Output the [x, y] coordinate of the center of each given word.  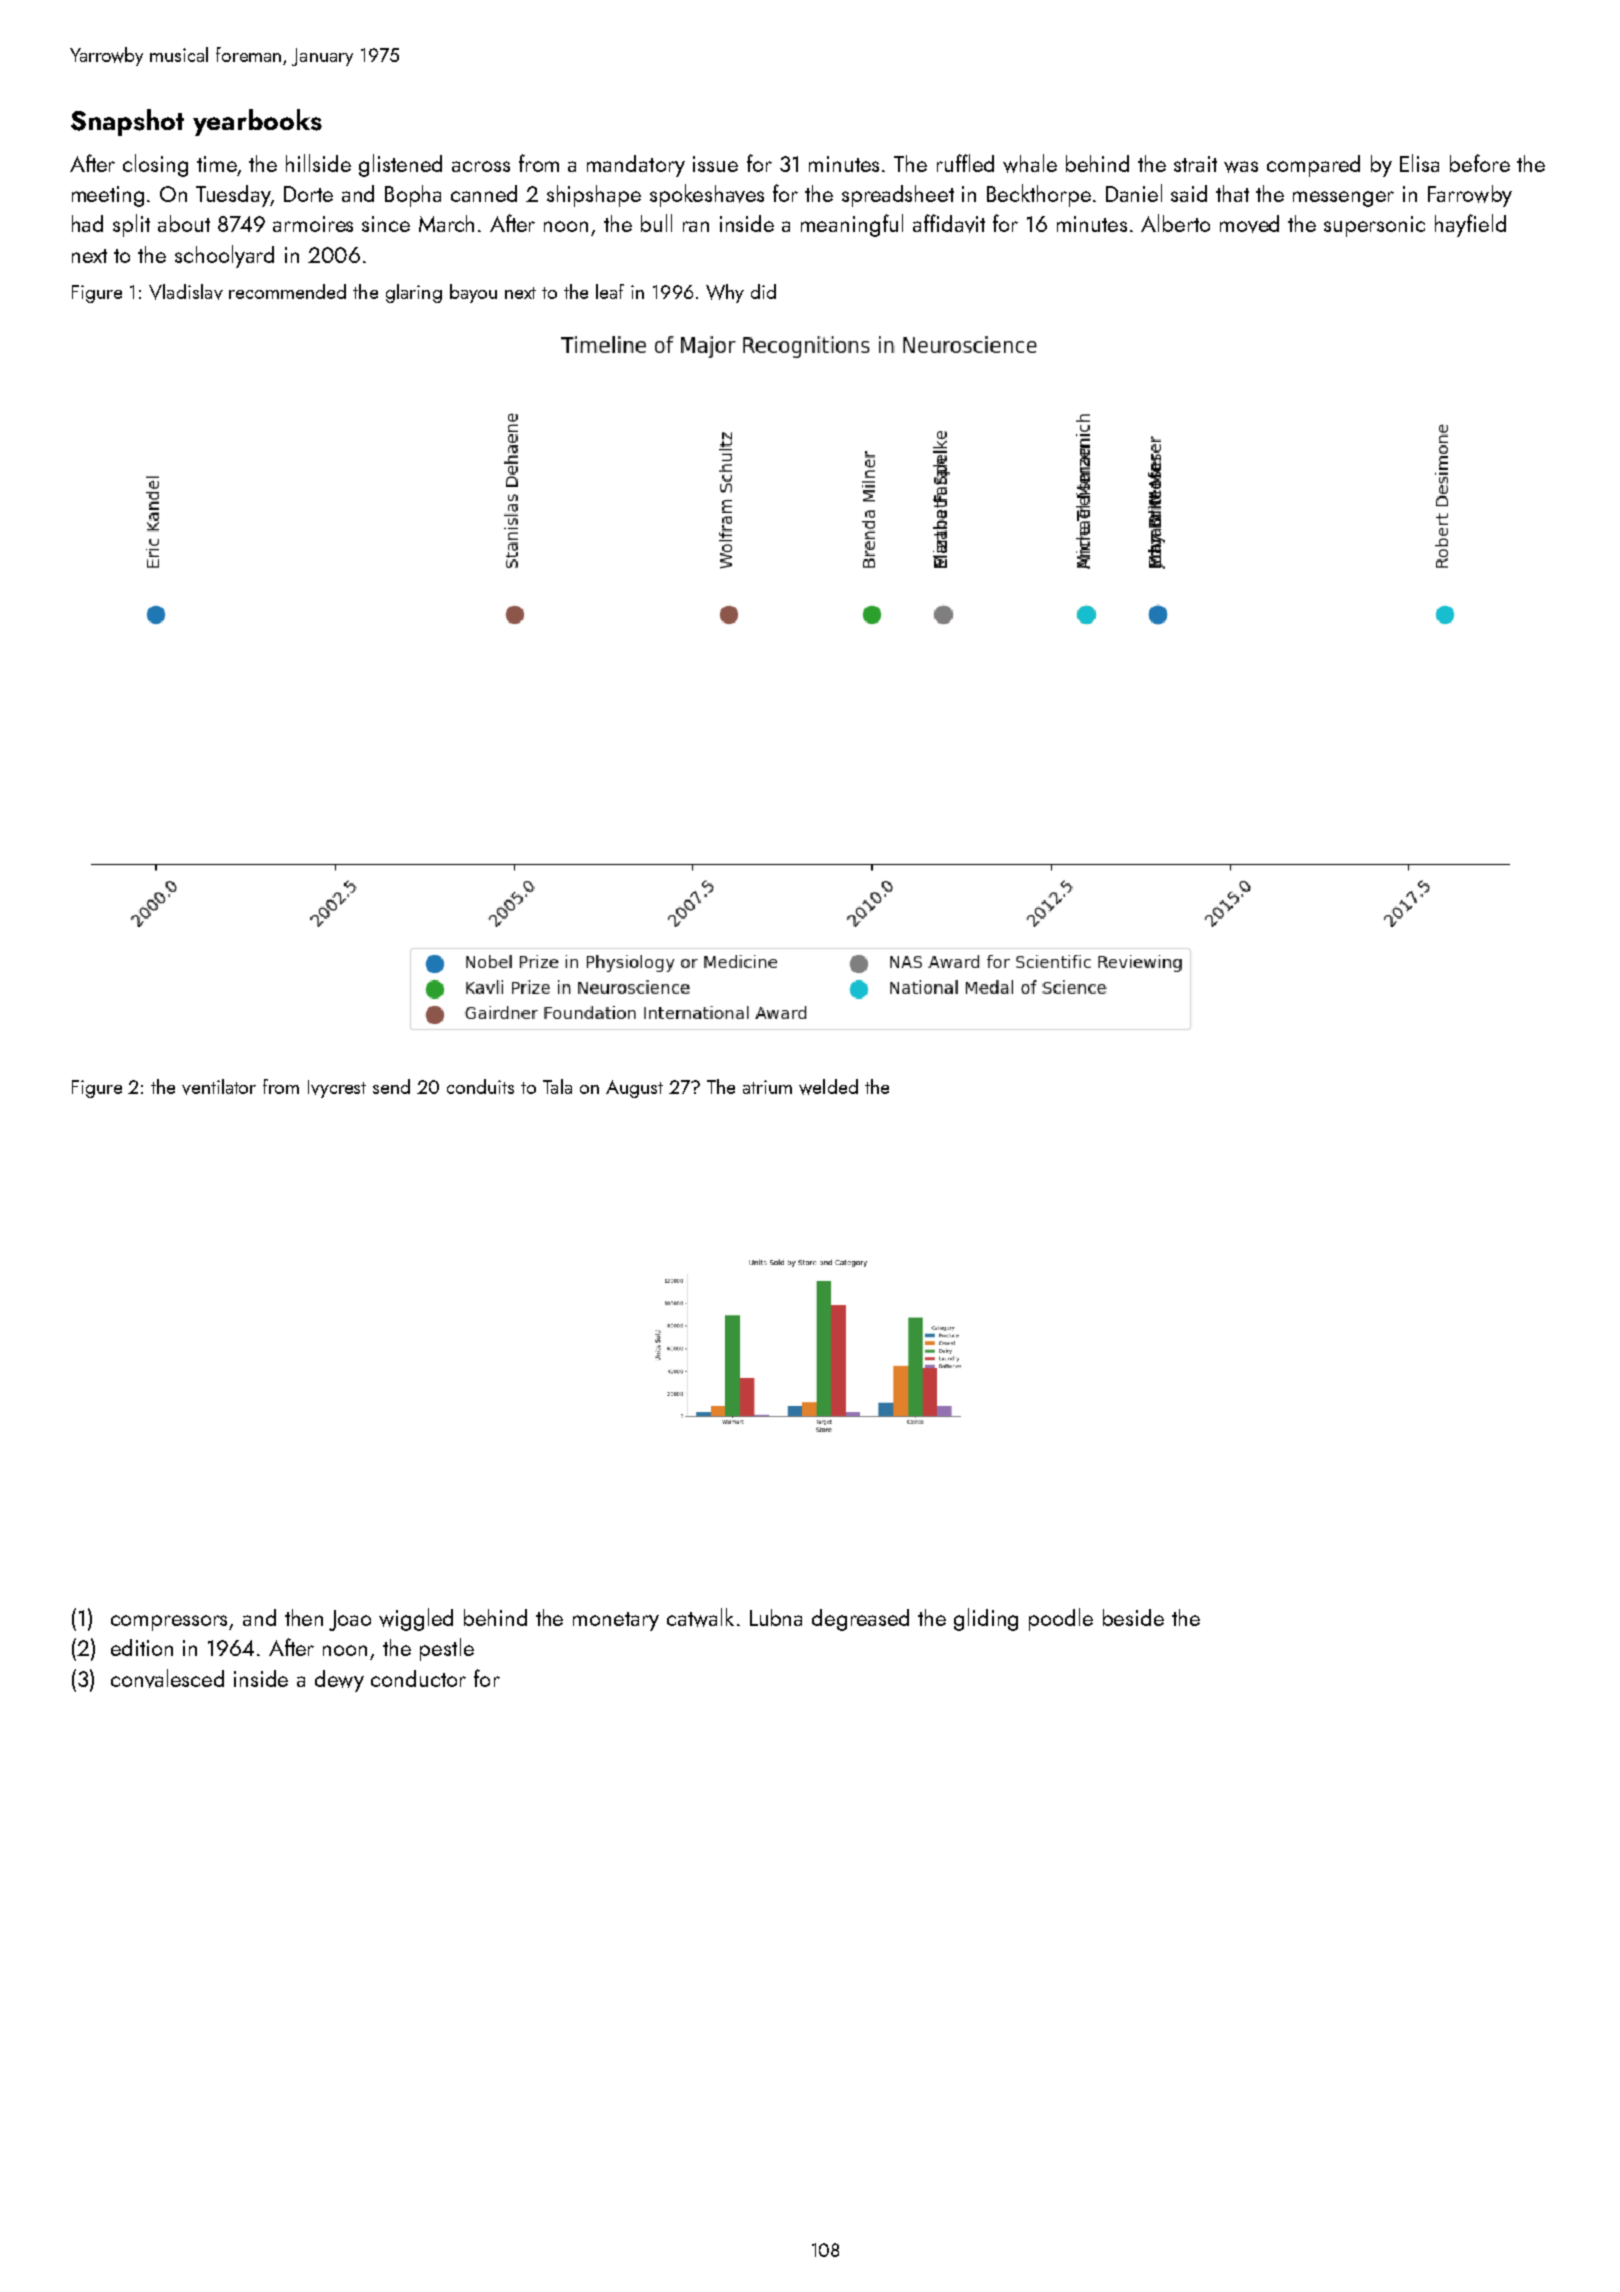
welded [828, 1087]
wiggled [416, 1619]
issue [715, 164]
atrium [767, 1087]
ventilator [219, 1087]
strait [1195, 164]
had [87, 223]
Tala [557, 1086]
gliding [986, 1619]
